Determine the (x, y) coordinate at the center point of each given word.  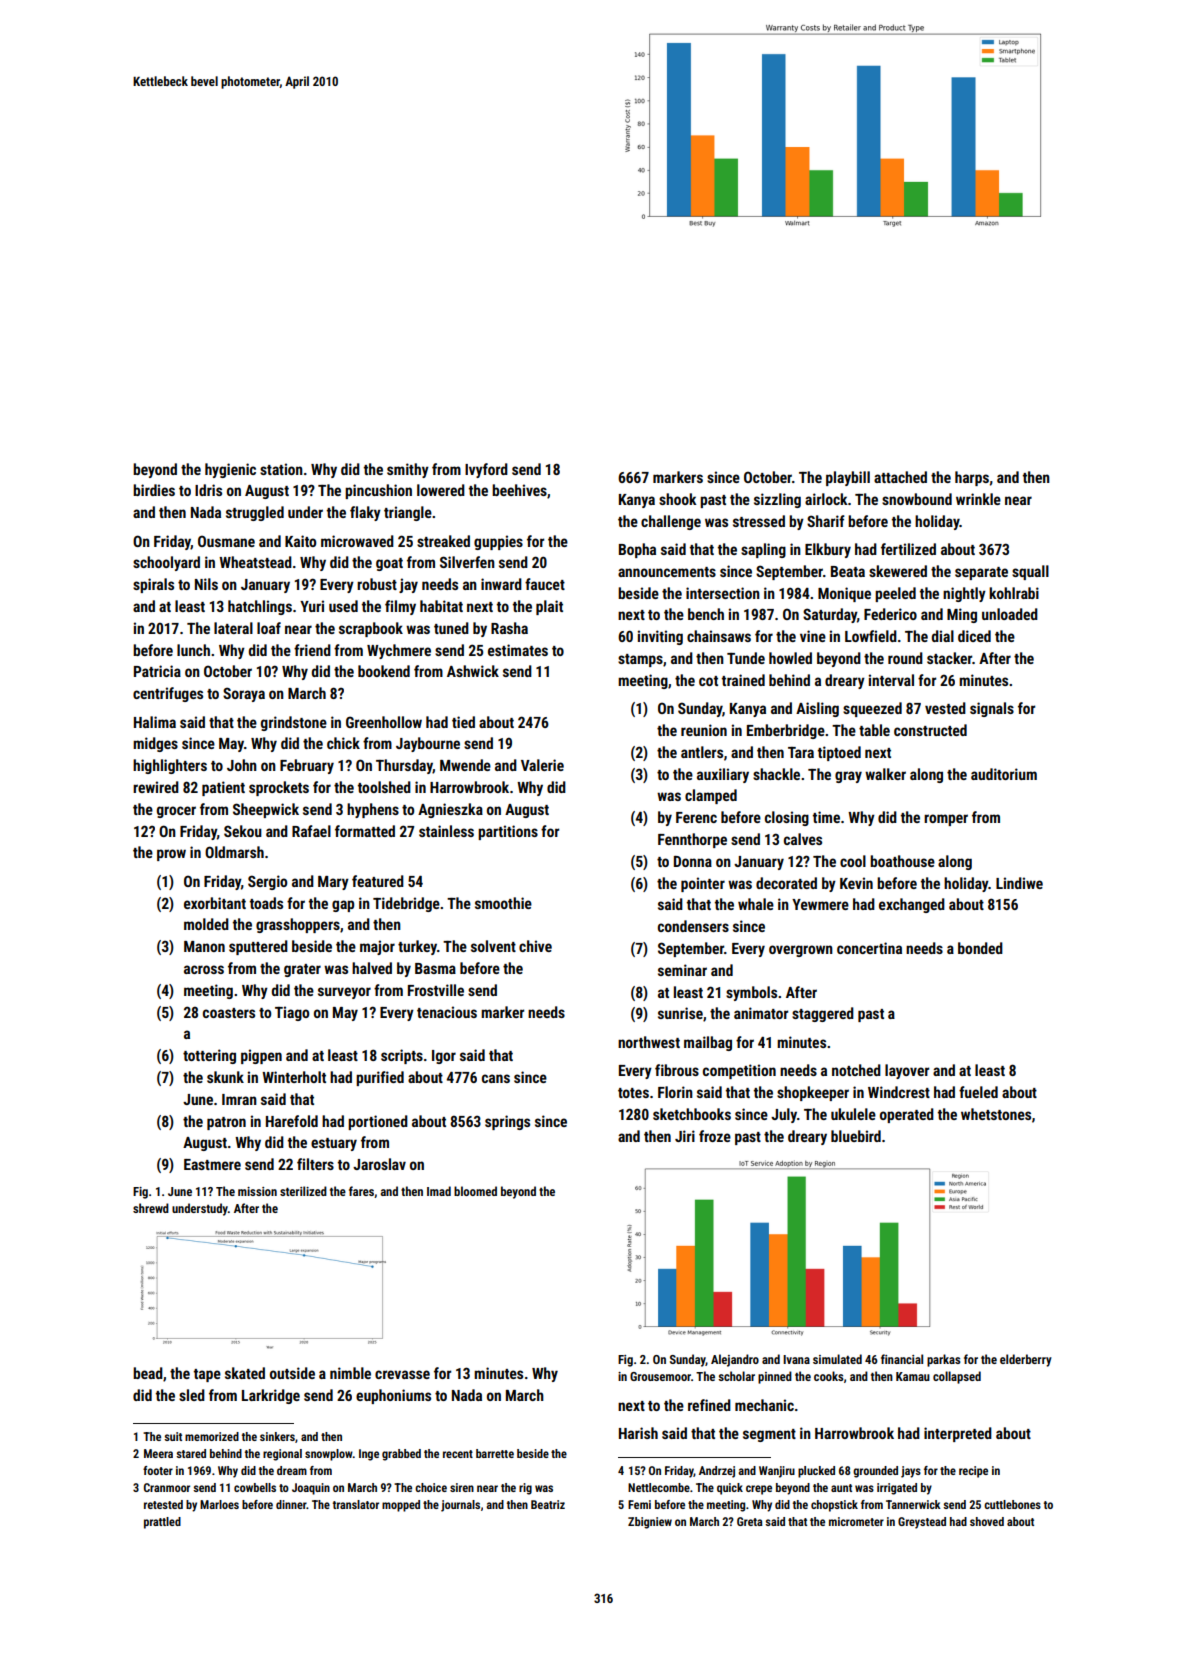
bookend (384, 671)
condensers (693, 926)
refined (709, 1405)
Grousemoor (660, 1376)
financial (902, 1359)
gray (848, 777)
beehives (519, 490)
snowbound (917, 499)
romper (946, 820)
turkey (417, 947)
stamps (640, 660)
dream (292, 1470)
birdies (154, 490)
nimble (350, 1373)
